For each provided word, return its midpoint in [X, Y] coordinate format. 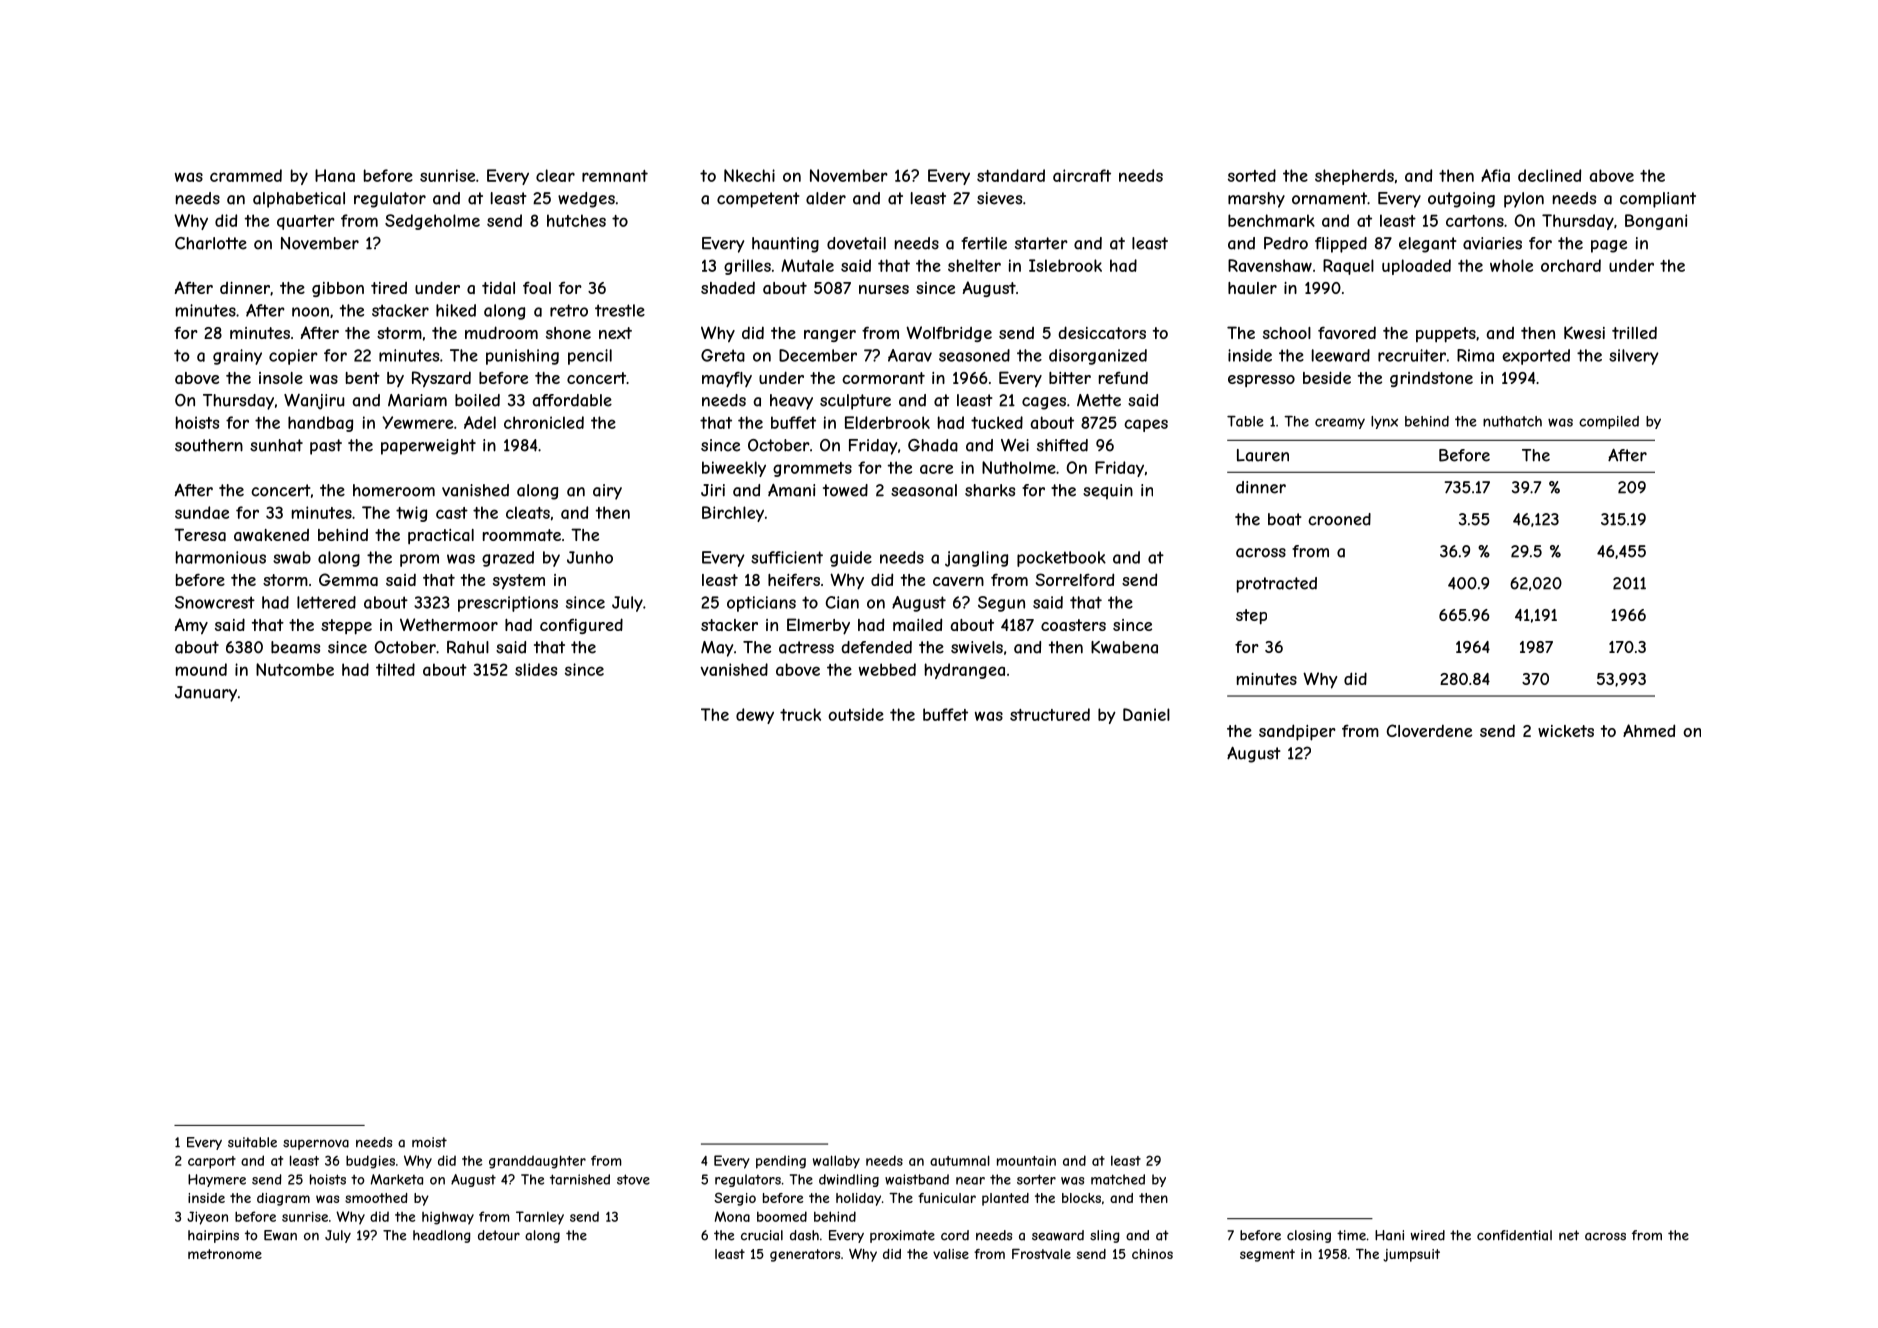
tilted [395, 669]
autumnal [960, 1160]
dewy [755, 716]
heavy [791, 402]
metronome [225, 1254]
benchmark [1271, 220]
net [1569, 1235]
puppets [1446, 335]
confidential [1514, 1235]
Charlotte [211, 243]
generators [805, 1255]
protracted [1277, 585]
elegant [1428, 245]
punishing [522, 357]
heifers [794, 579]
